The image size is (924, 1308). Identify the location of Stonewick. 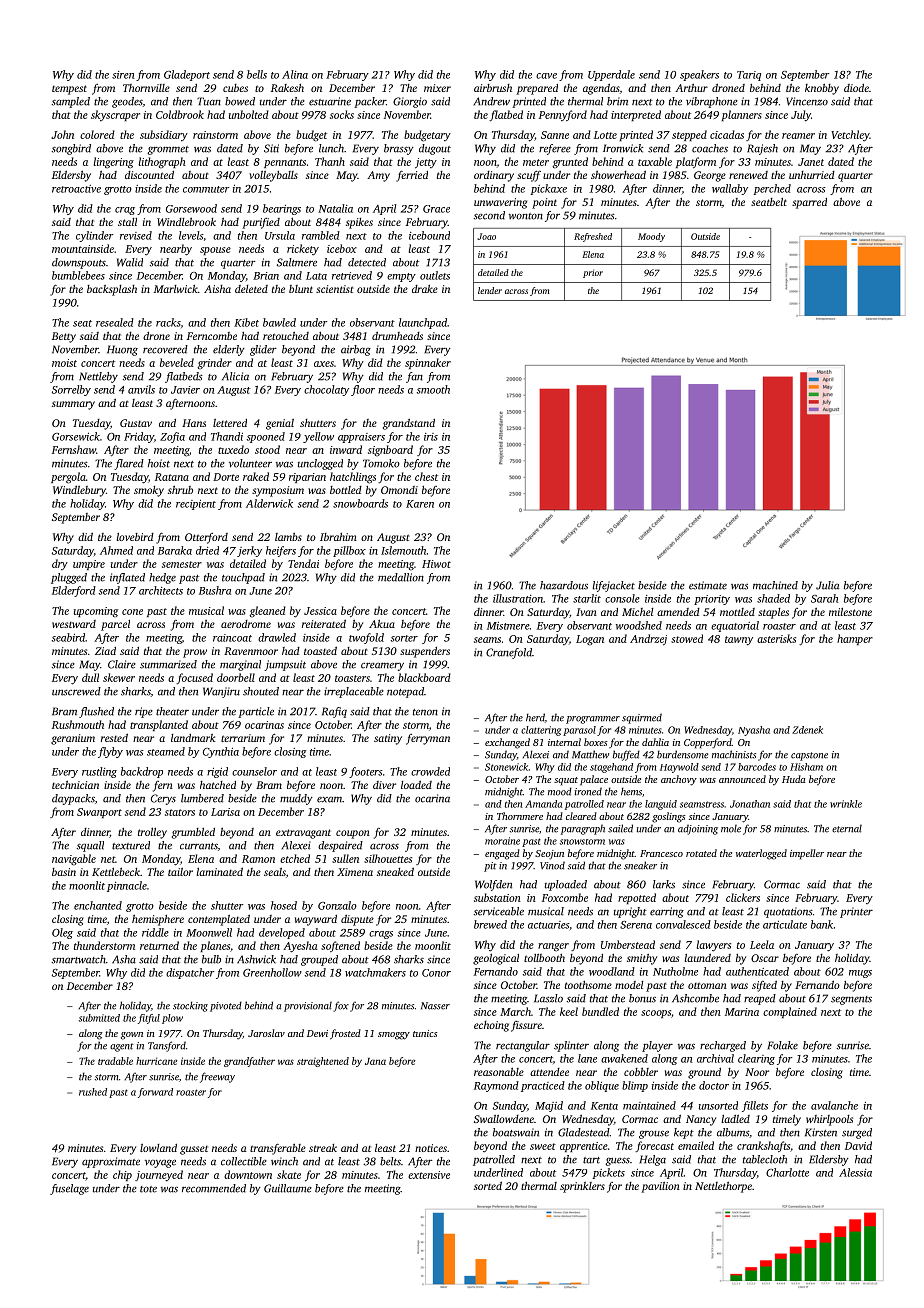
(506, 767).
